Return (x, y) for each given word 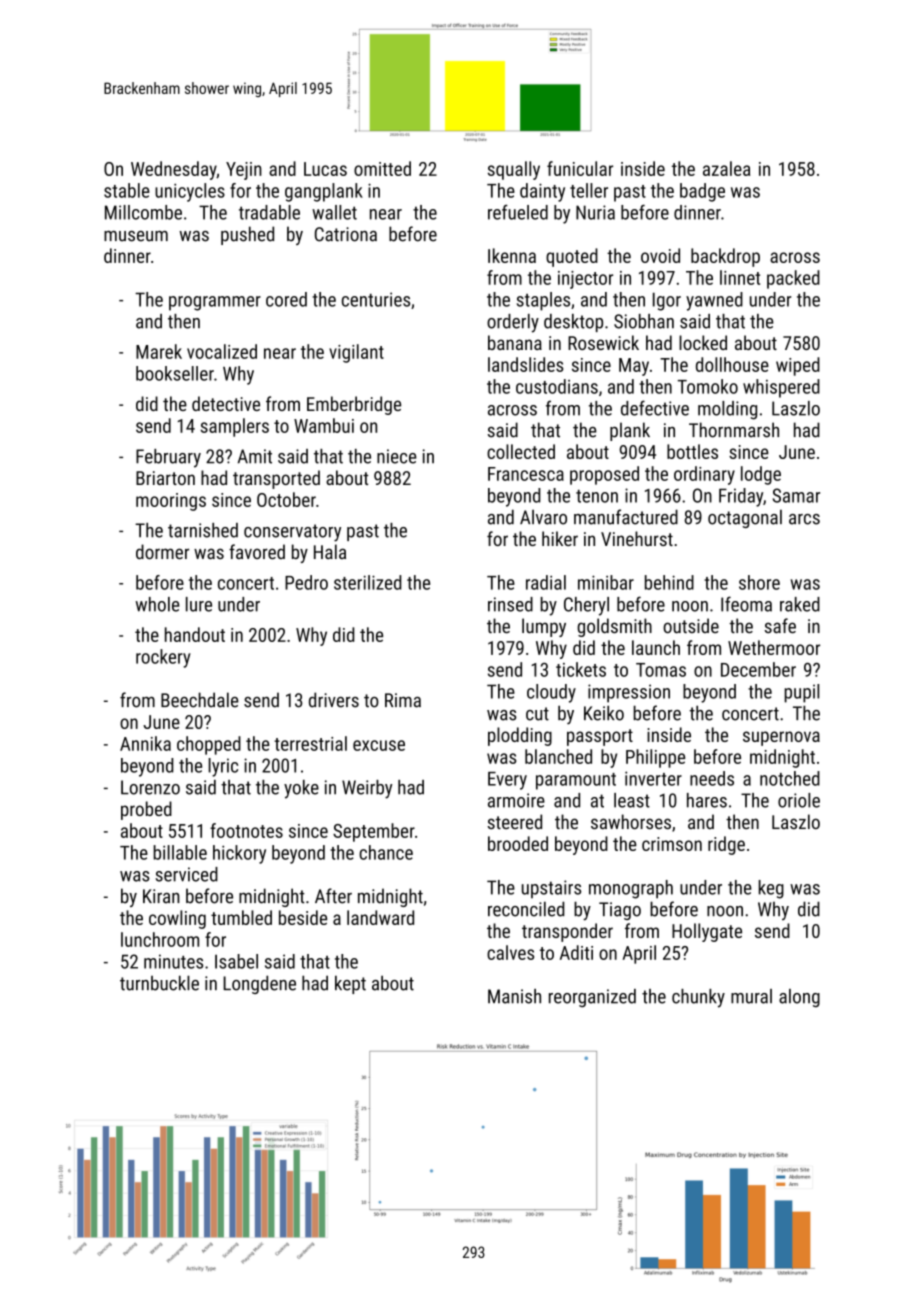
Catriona (346, 234)
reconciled (526, 909)
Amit (255, 456)
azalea (726, 168)
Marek (159, 351)
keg (771, 889)
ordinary (704, 475)
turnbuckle (159, 983)
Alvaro (543, 517)
